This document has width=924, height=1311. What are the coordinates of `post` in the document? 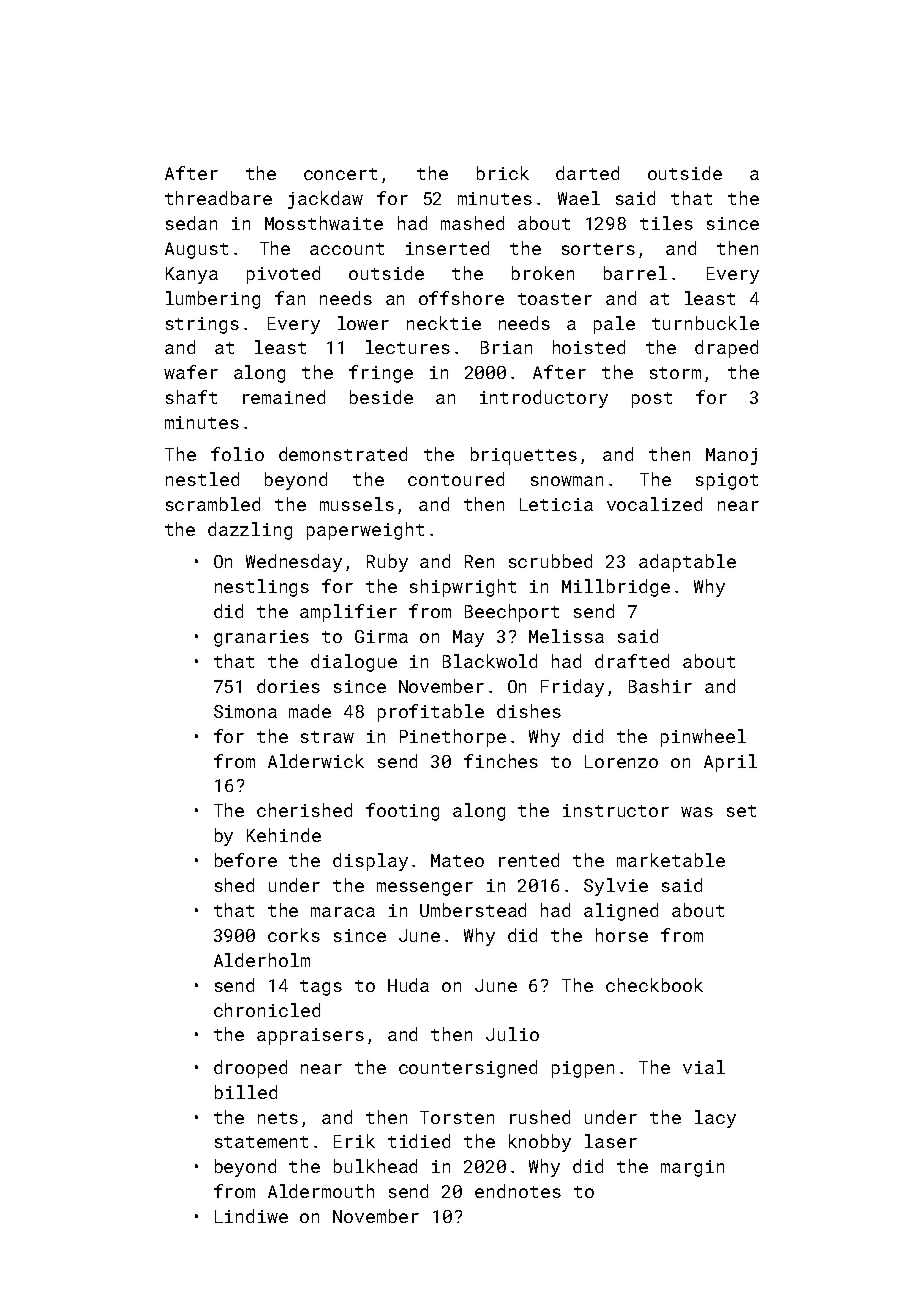 It's located at (652, 400).
